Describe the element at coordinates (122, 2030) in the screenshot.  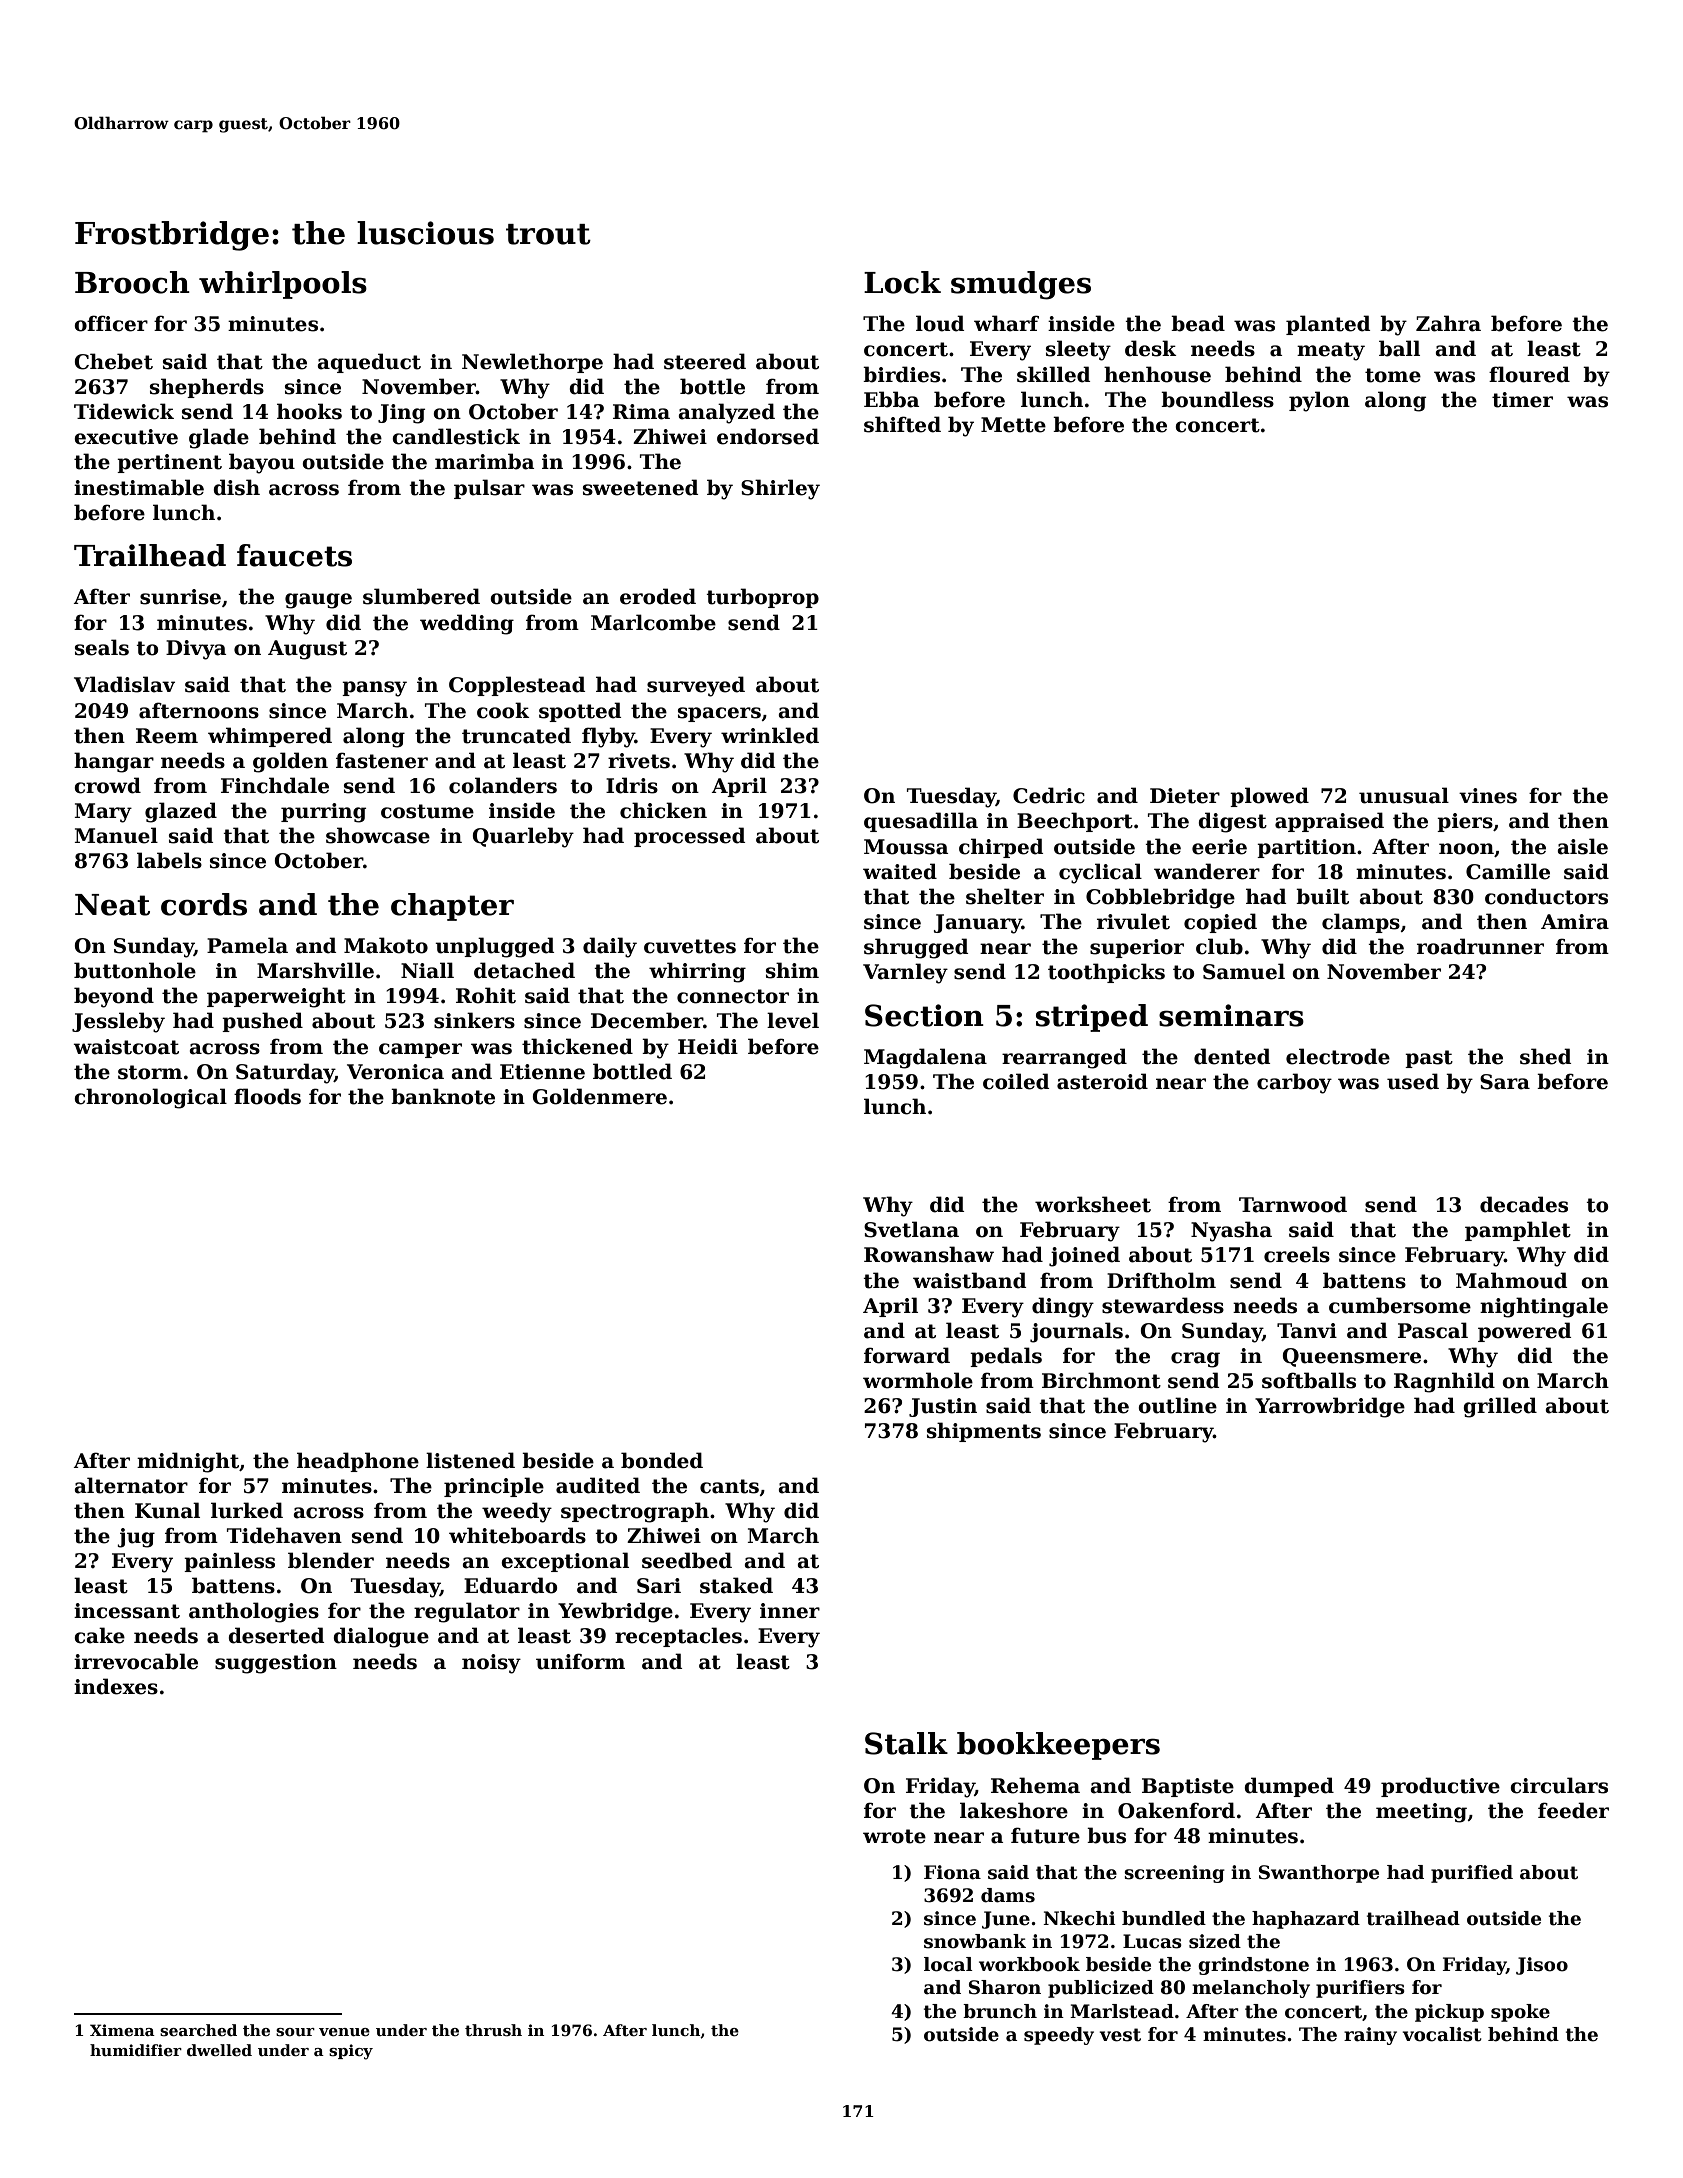
I see `Ximena` at that location.
